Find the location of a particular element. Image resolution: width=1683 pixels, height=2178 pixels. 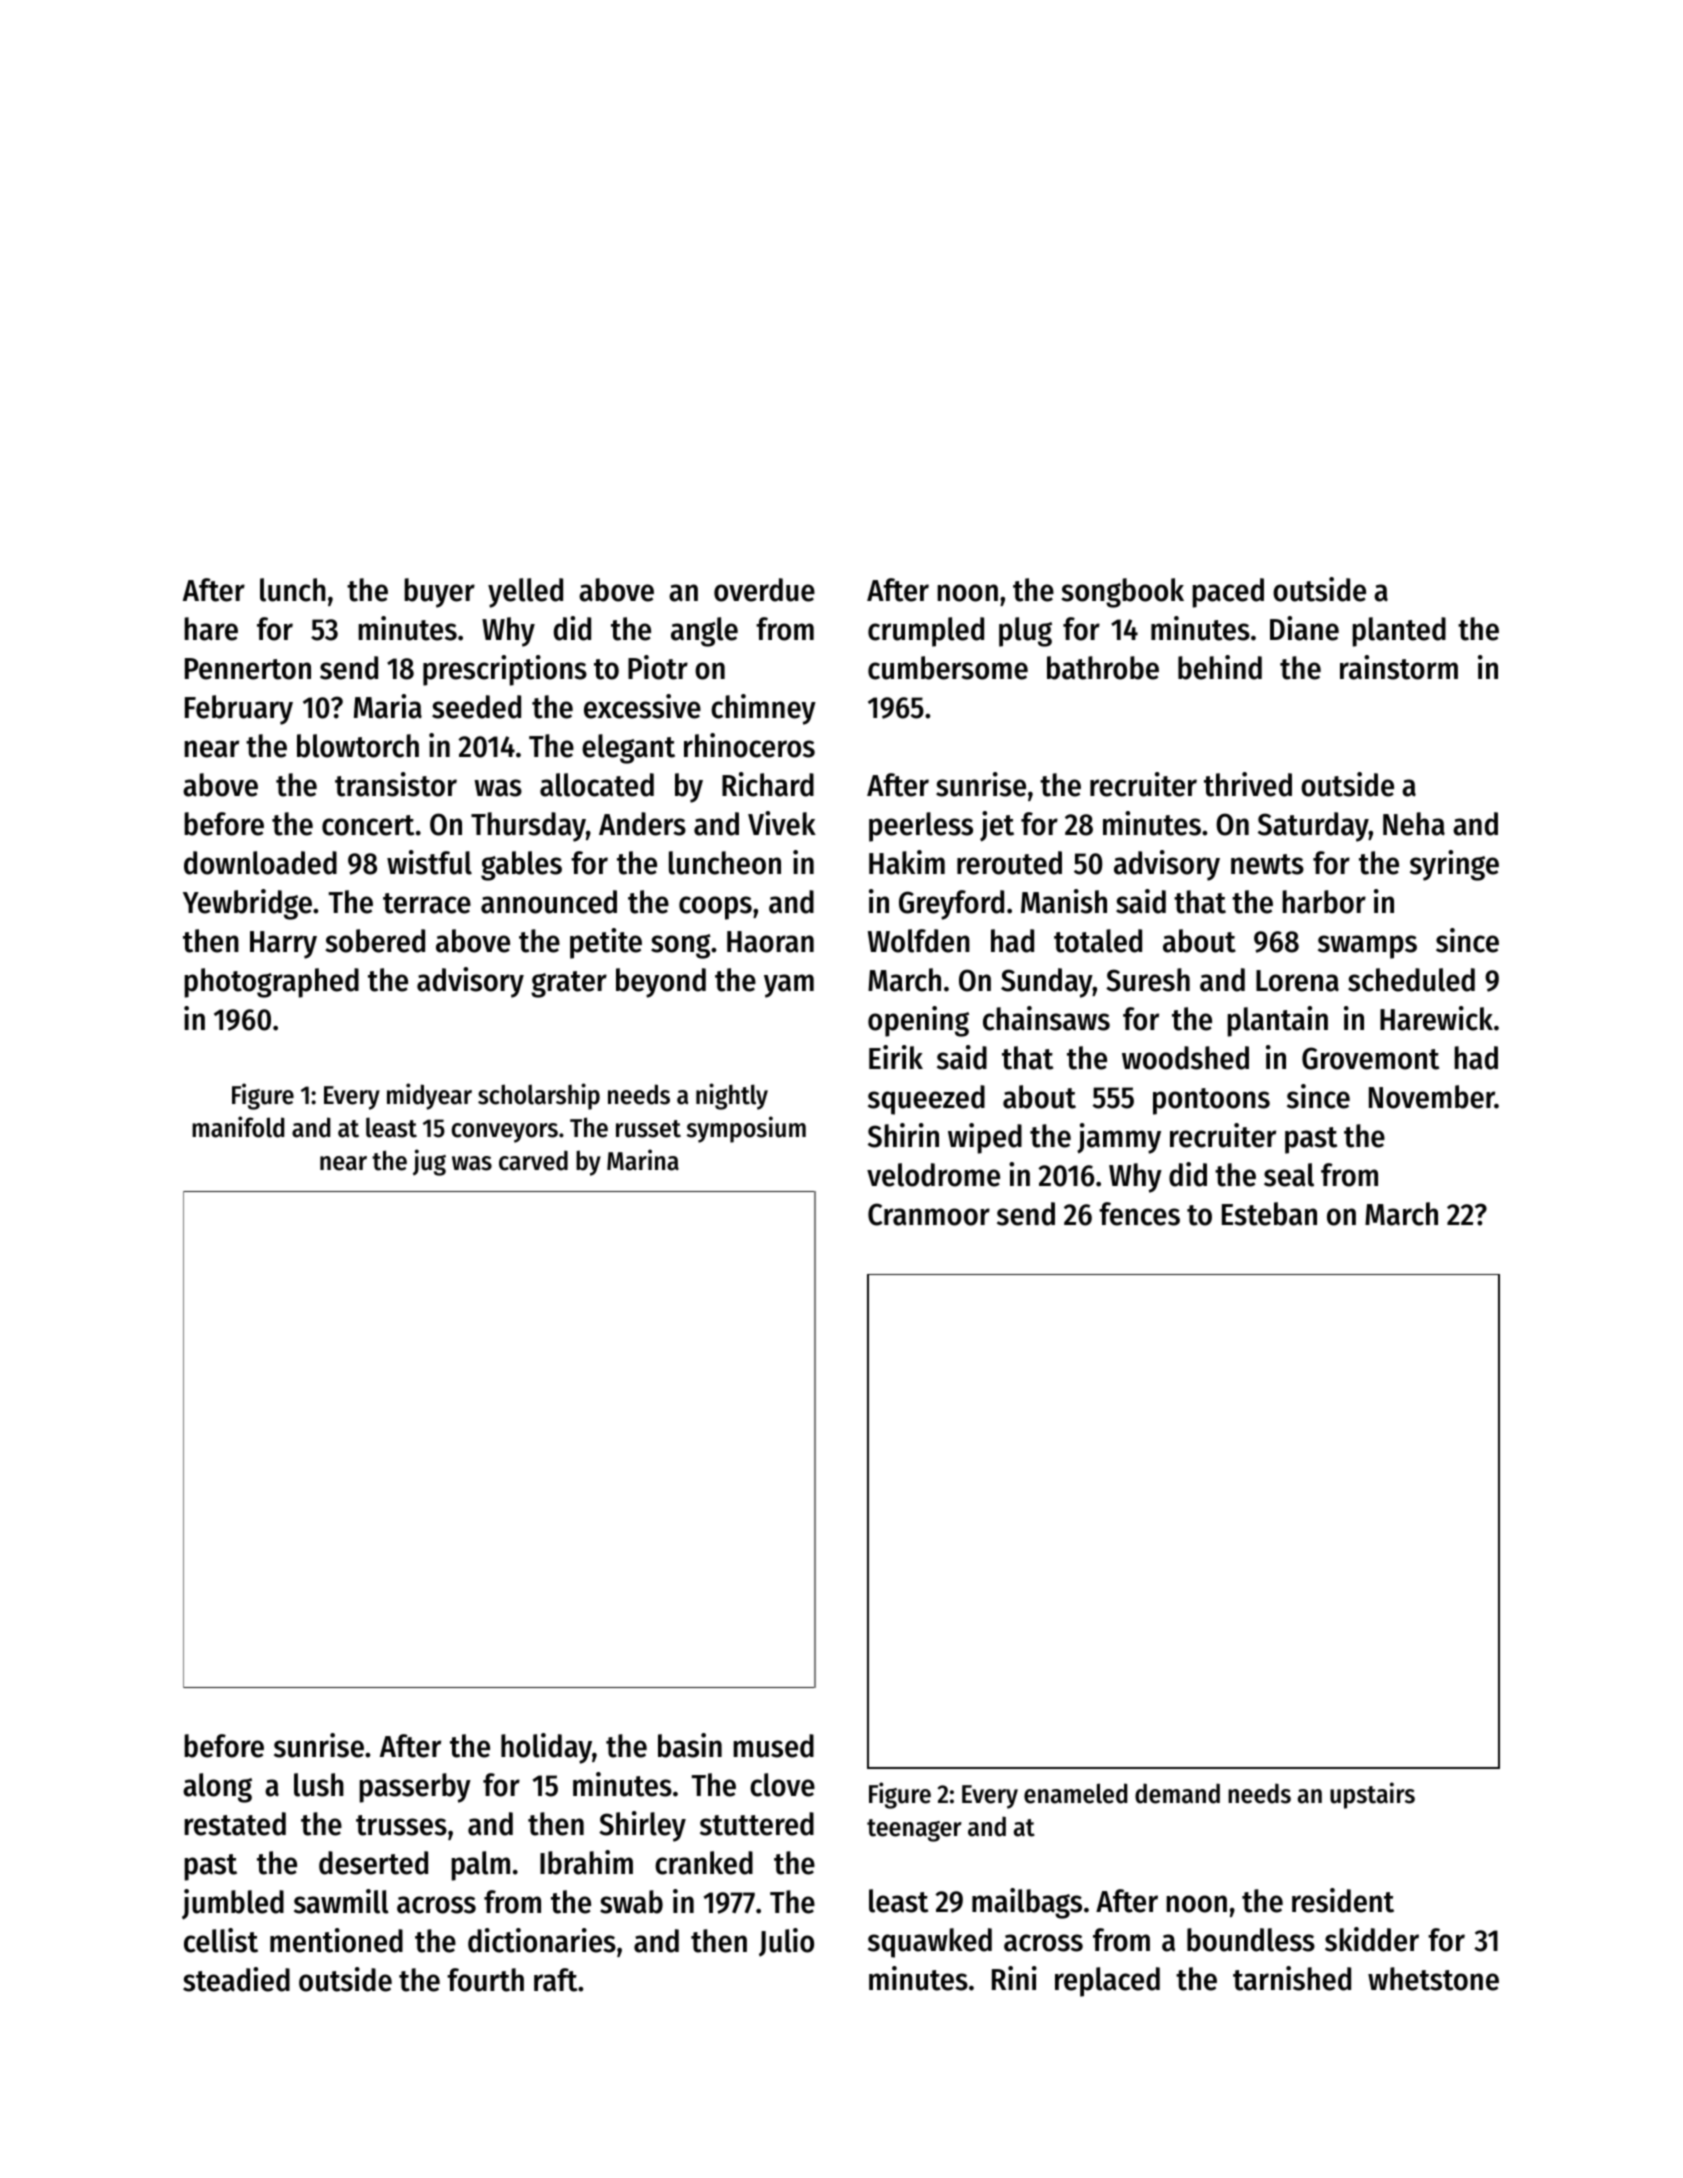

opening is located at coordinates (918, 1021).
